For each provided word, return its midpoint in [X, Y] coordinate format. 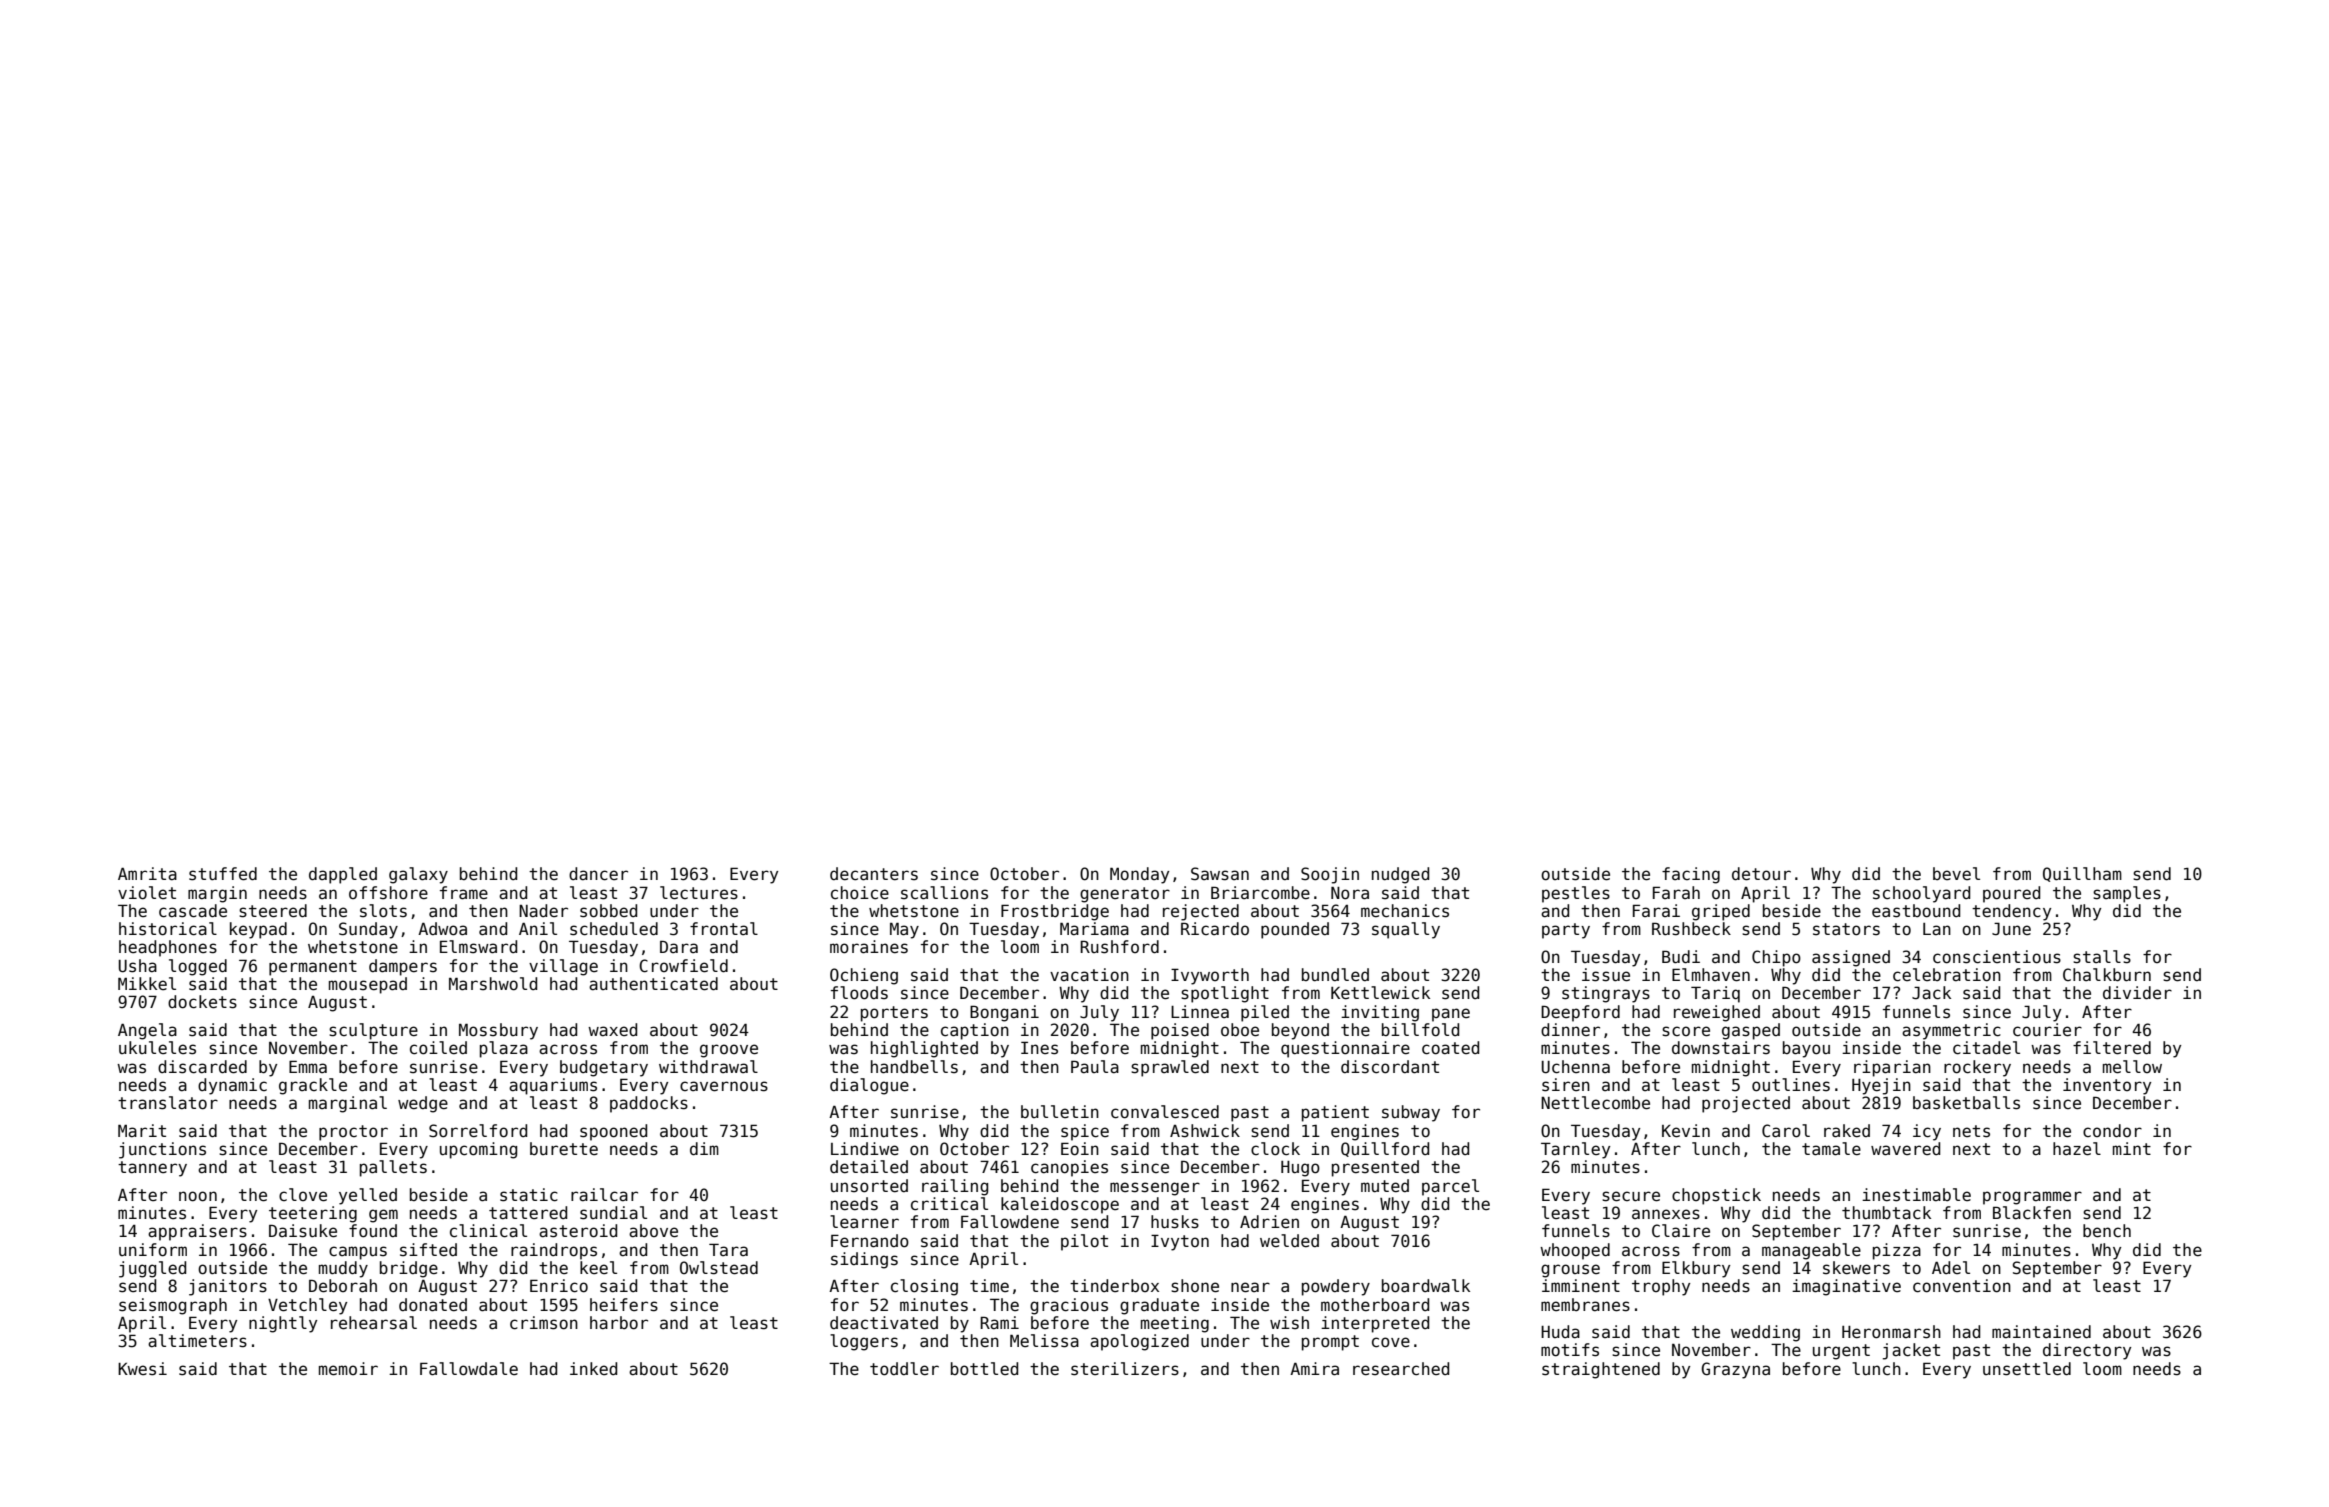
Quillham [2082, 874]
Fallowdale [469, 1369]
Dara [679, 947]
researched [1401, 1369]
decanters [874, 874]
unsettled [2027, 1369]
